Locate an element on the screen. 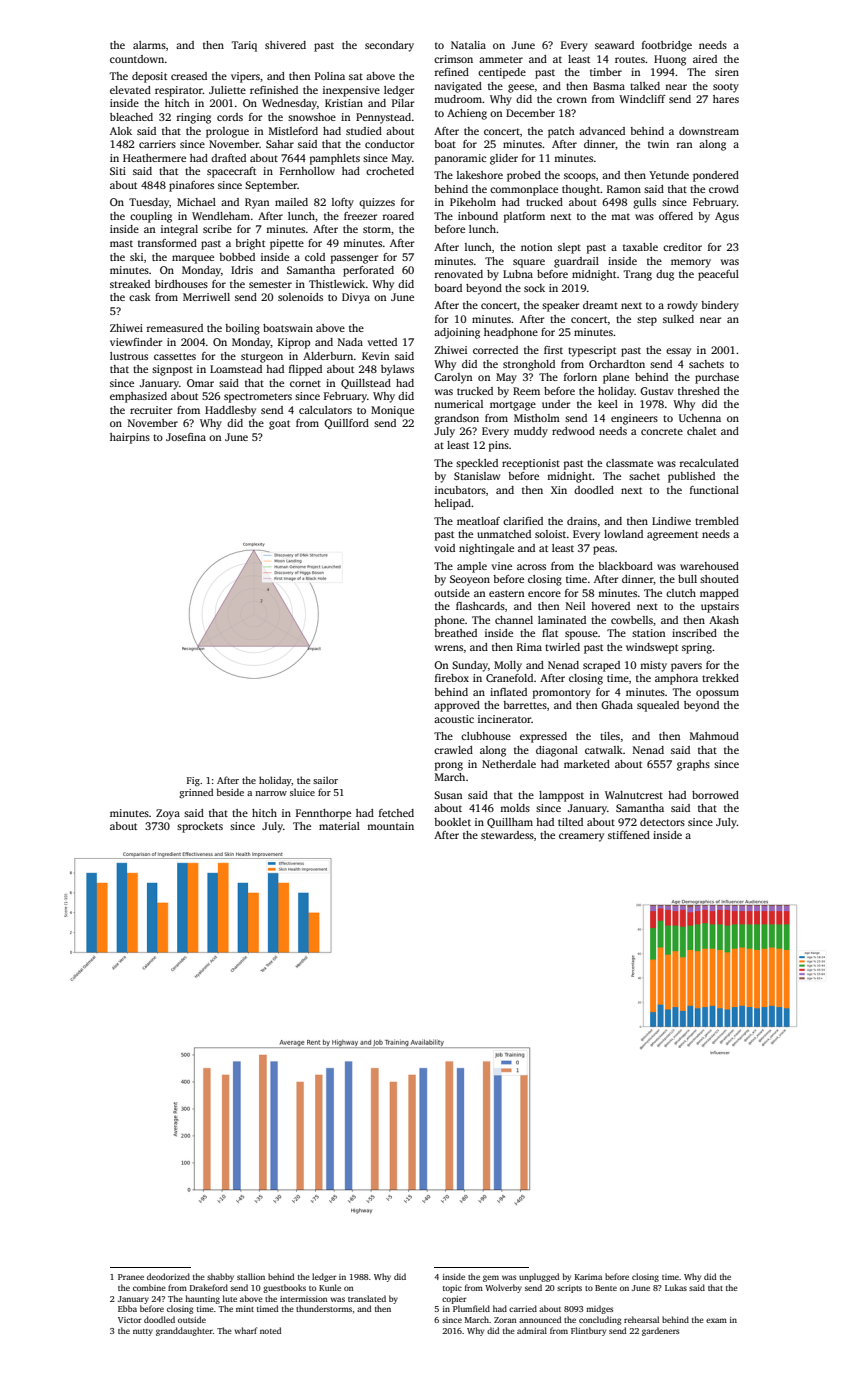 The image size is (849, 1400). stiffened is located at coordinates (629, 835).
